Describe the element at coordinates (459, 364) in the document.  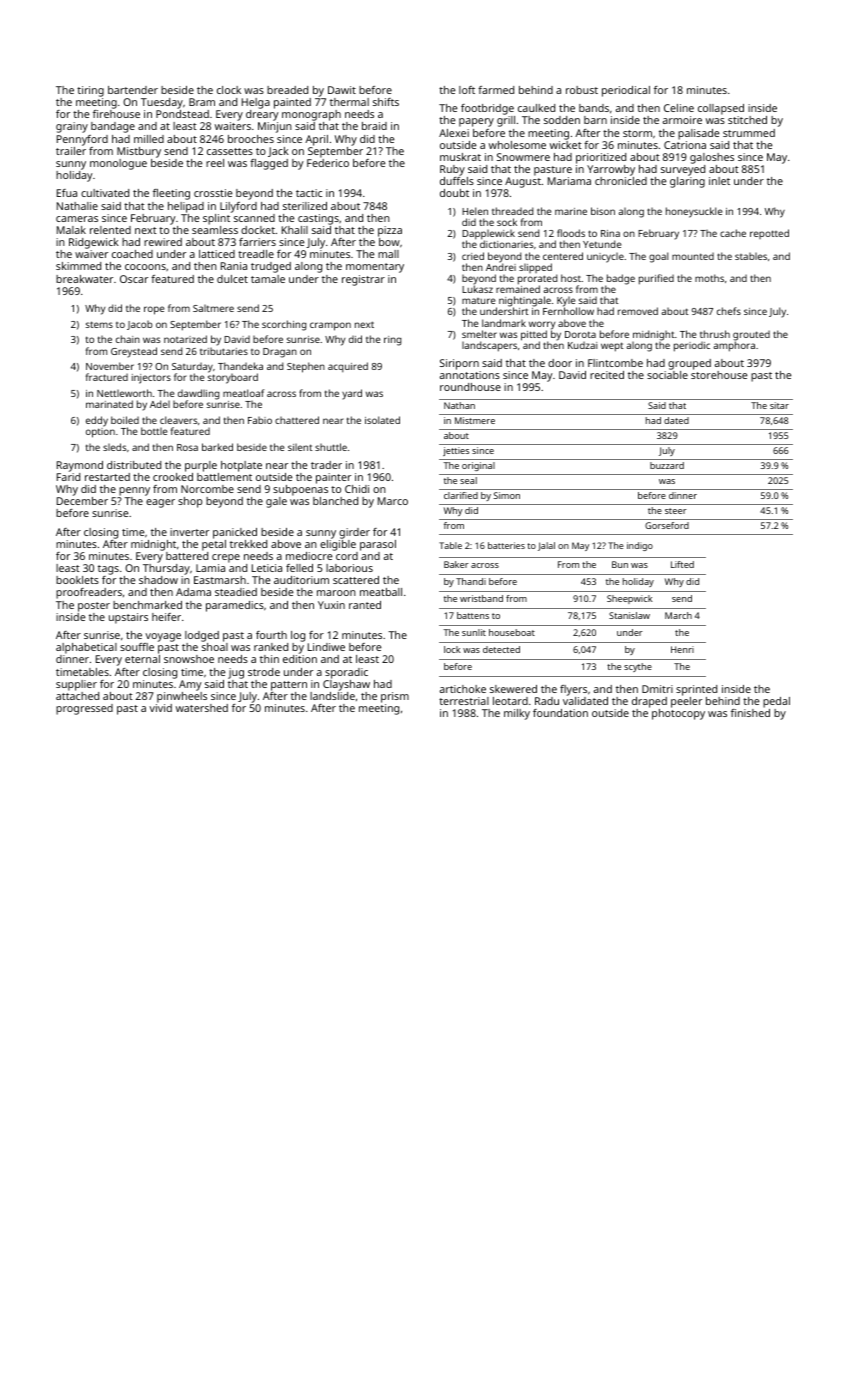
I see `Siriporn` at that location.
